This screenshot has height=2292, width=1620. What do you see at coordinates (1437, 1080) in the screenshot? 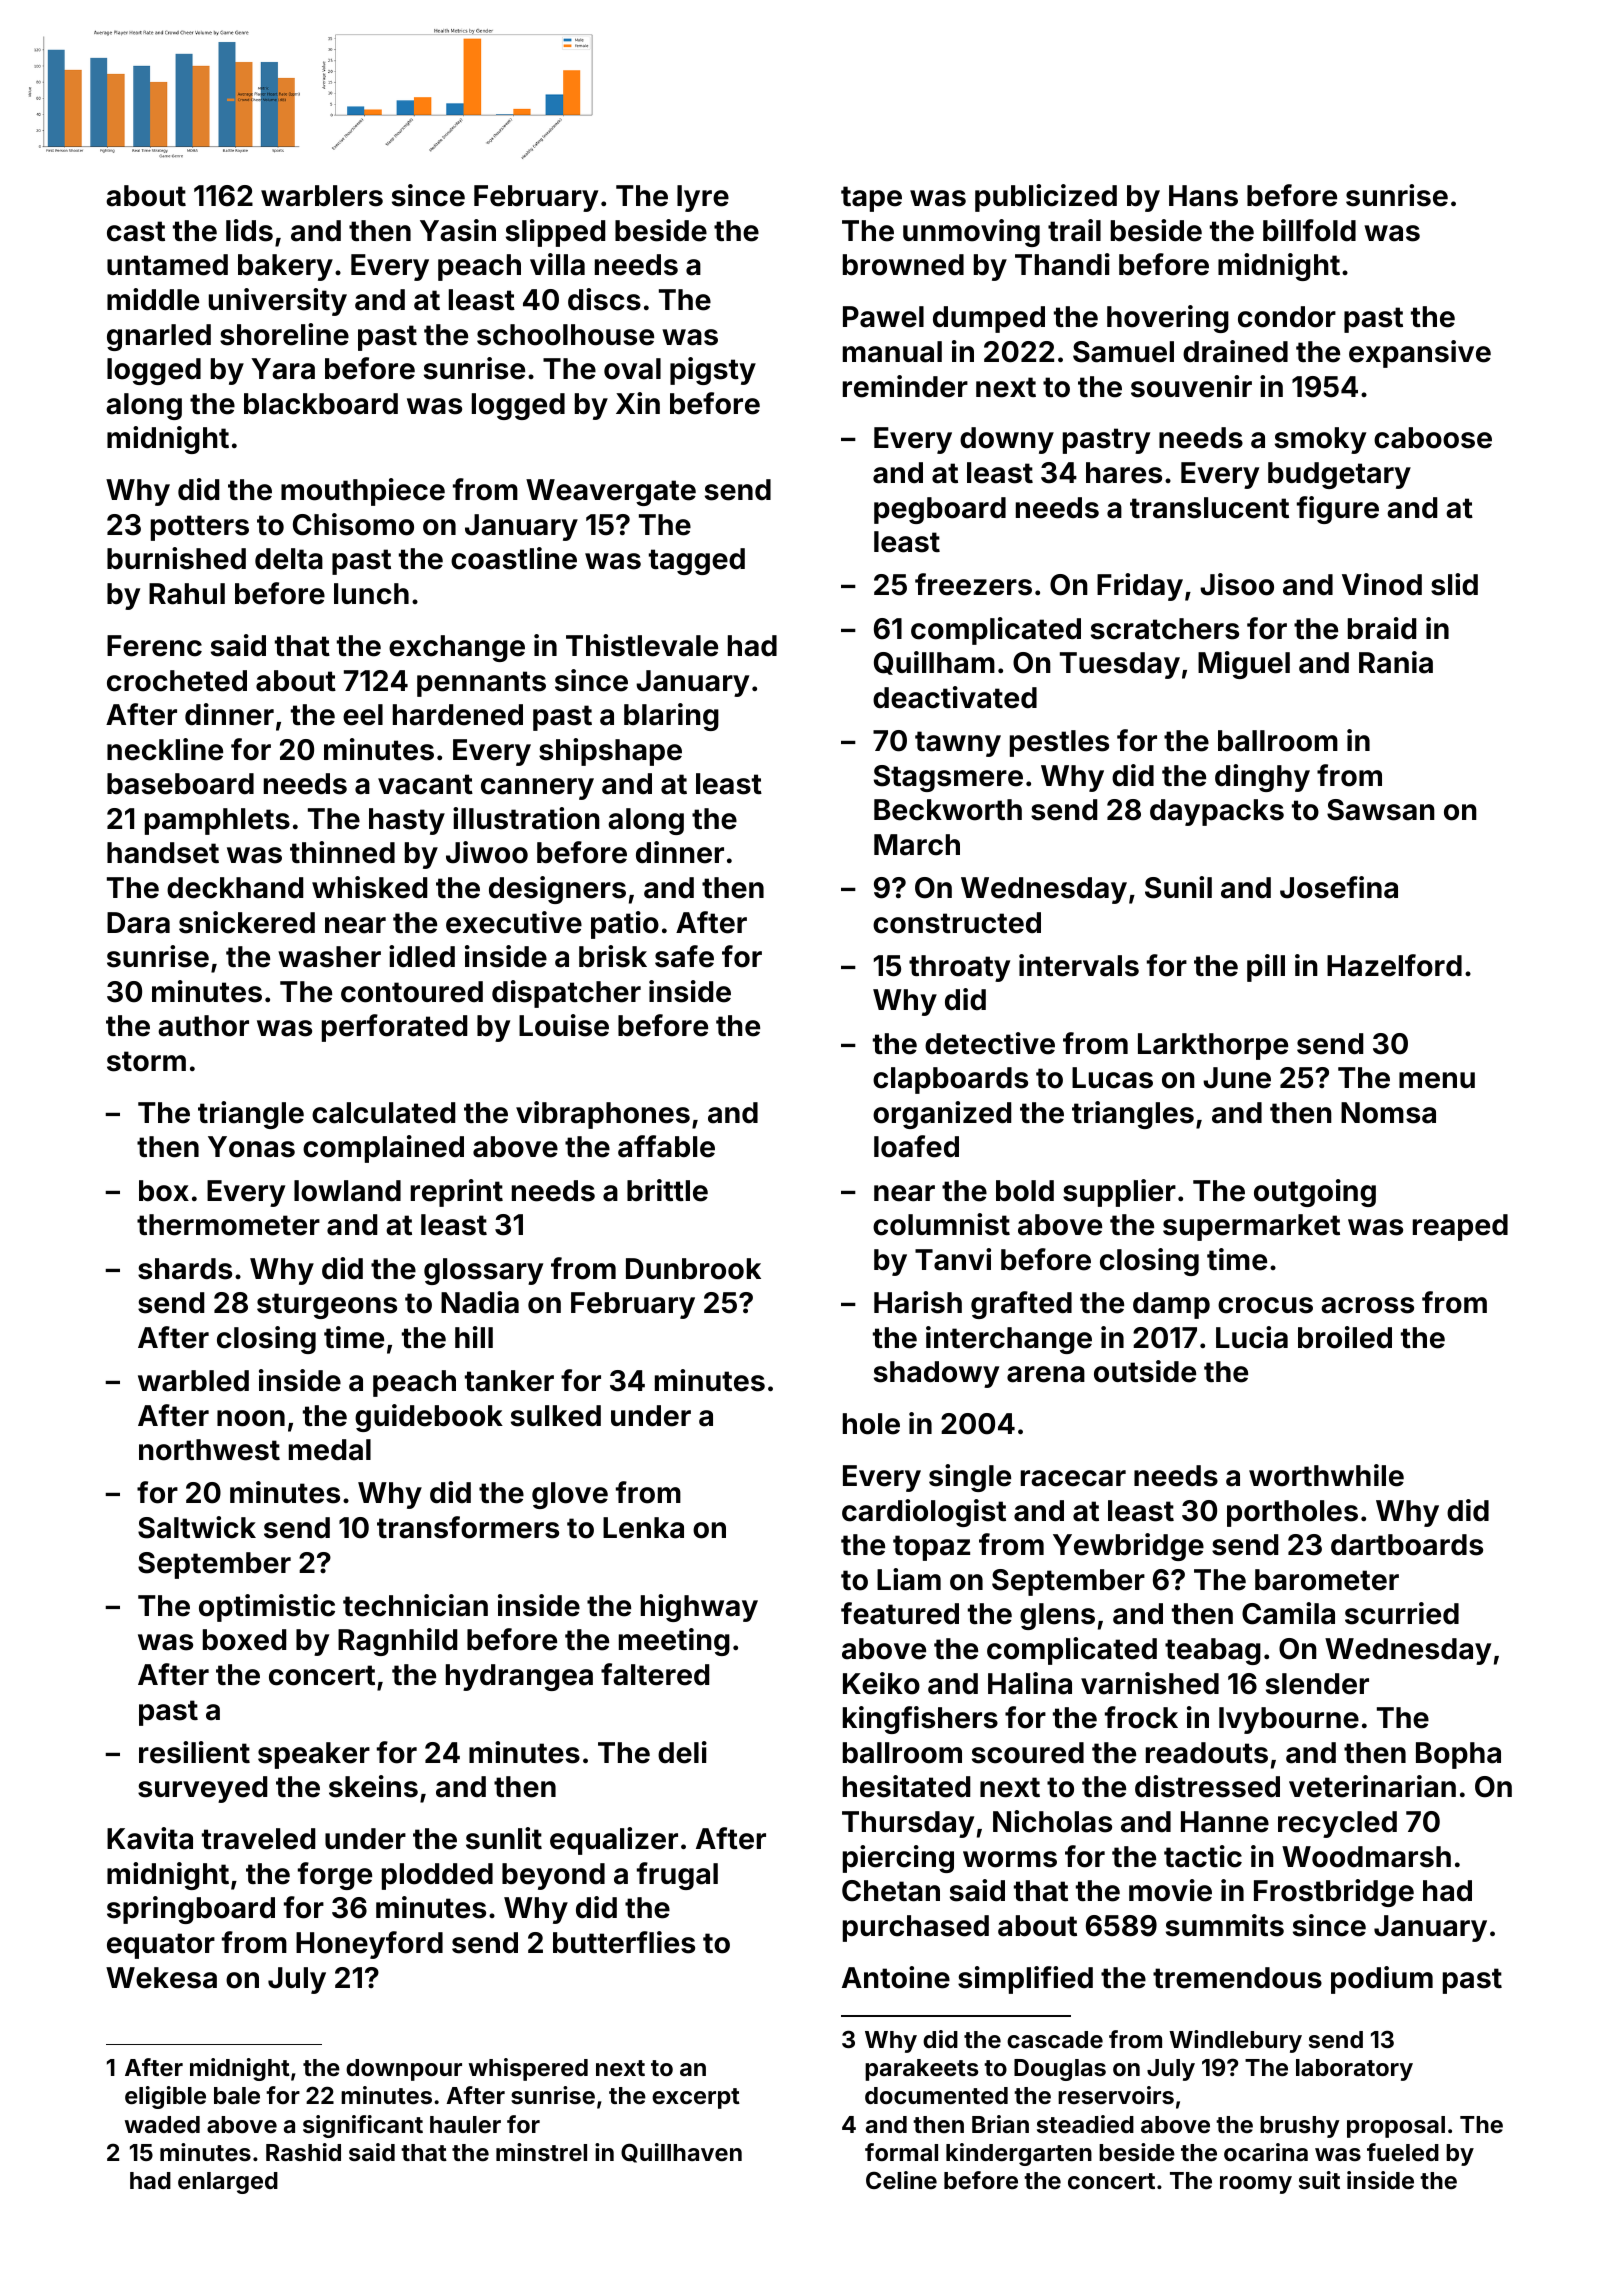
I see `menu` at bounding box center [1437, 1080].
